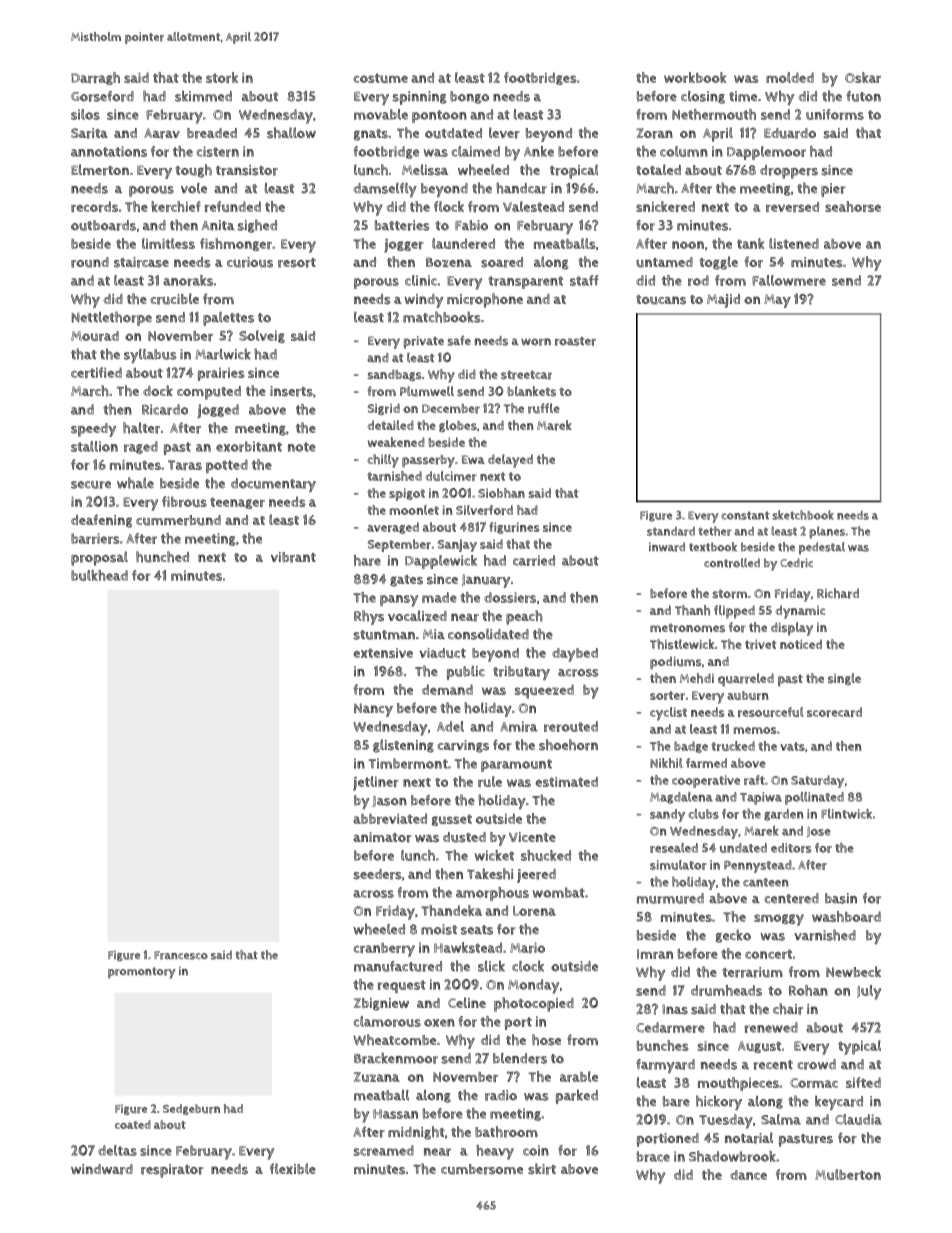  What do you see at coordinates (546, 855) in the document?
I see `shucked` at bounding box center [546, 855].
